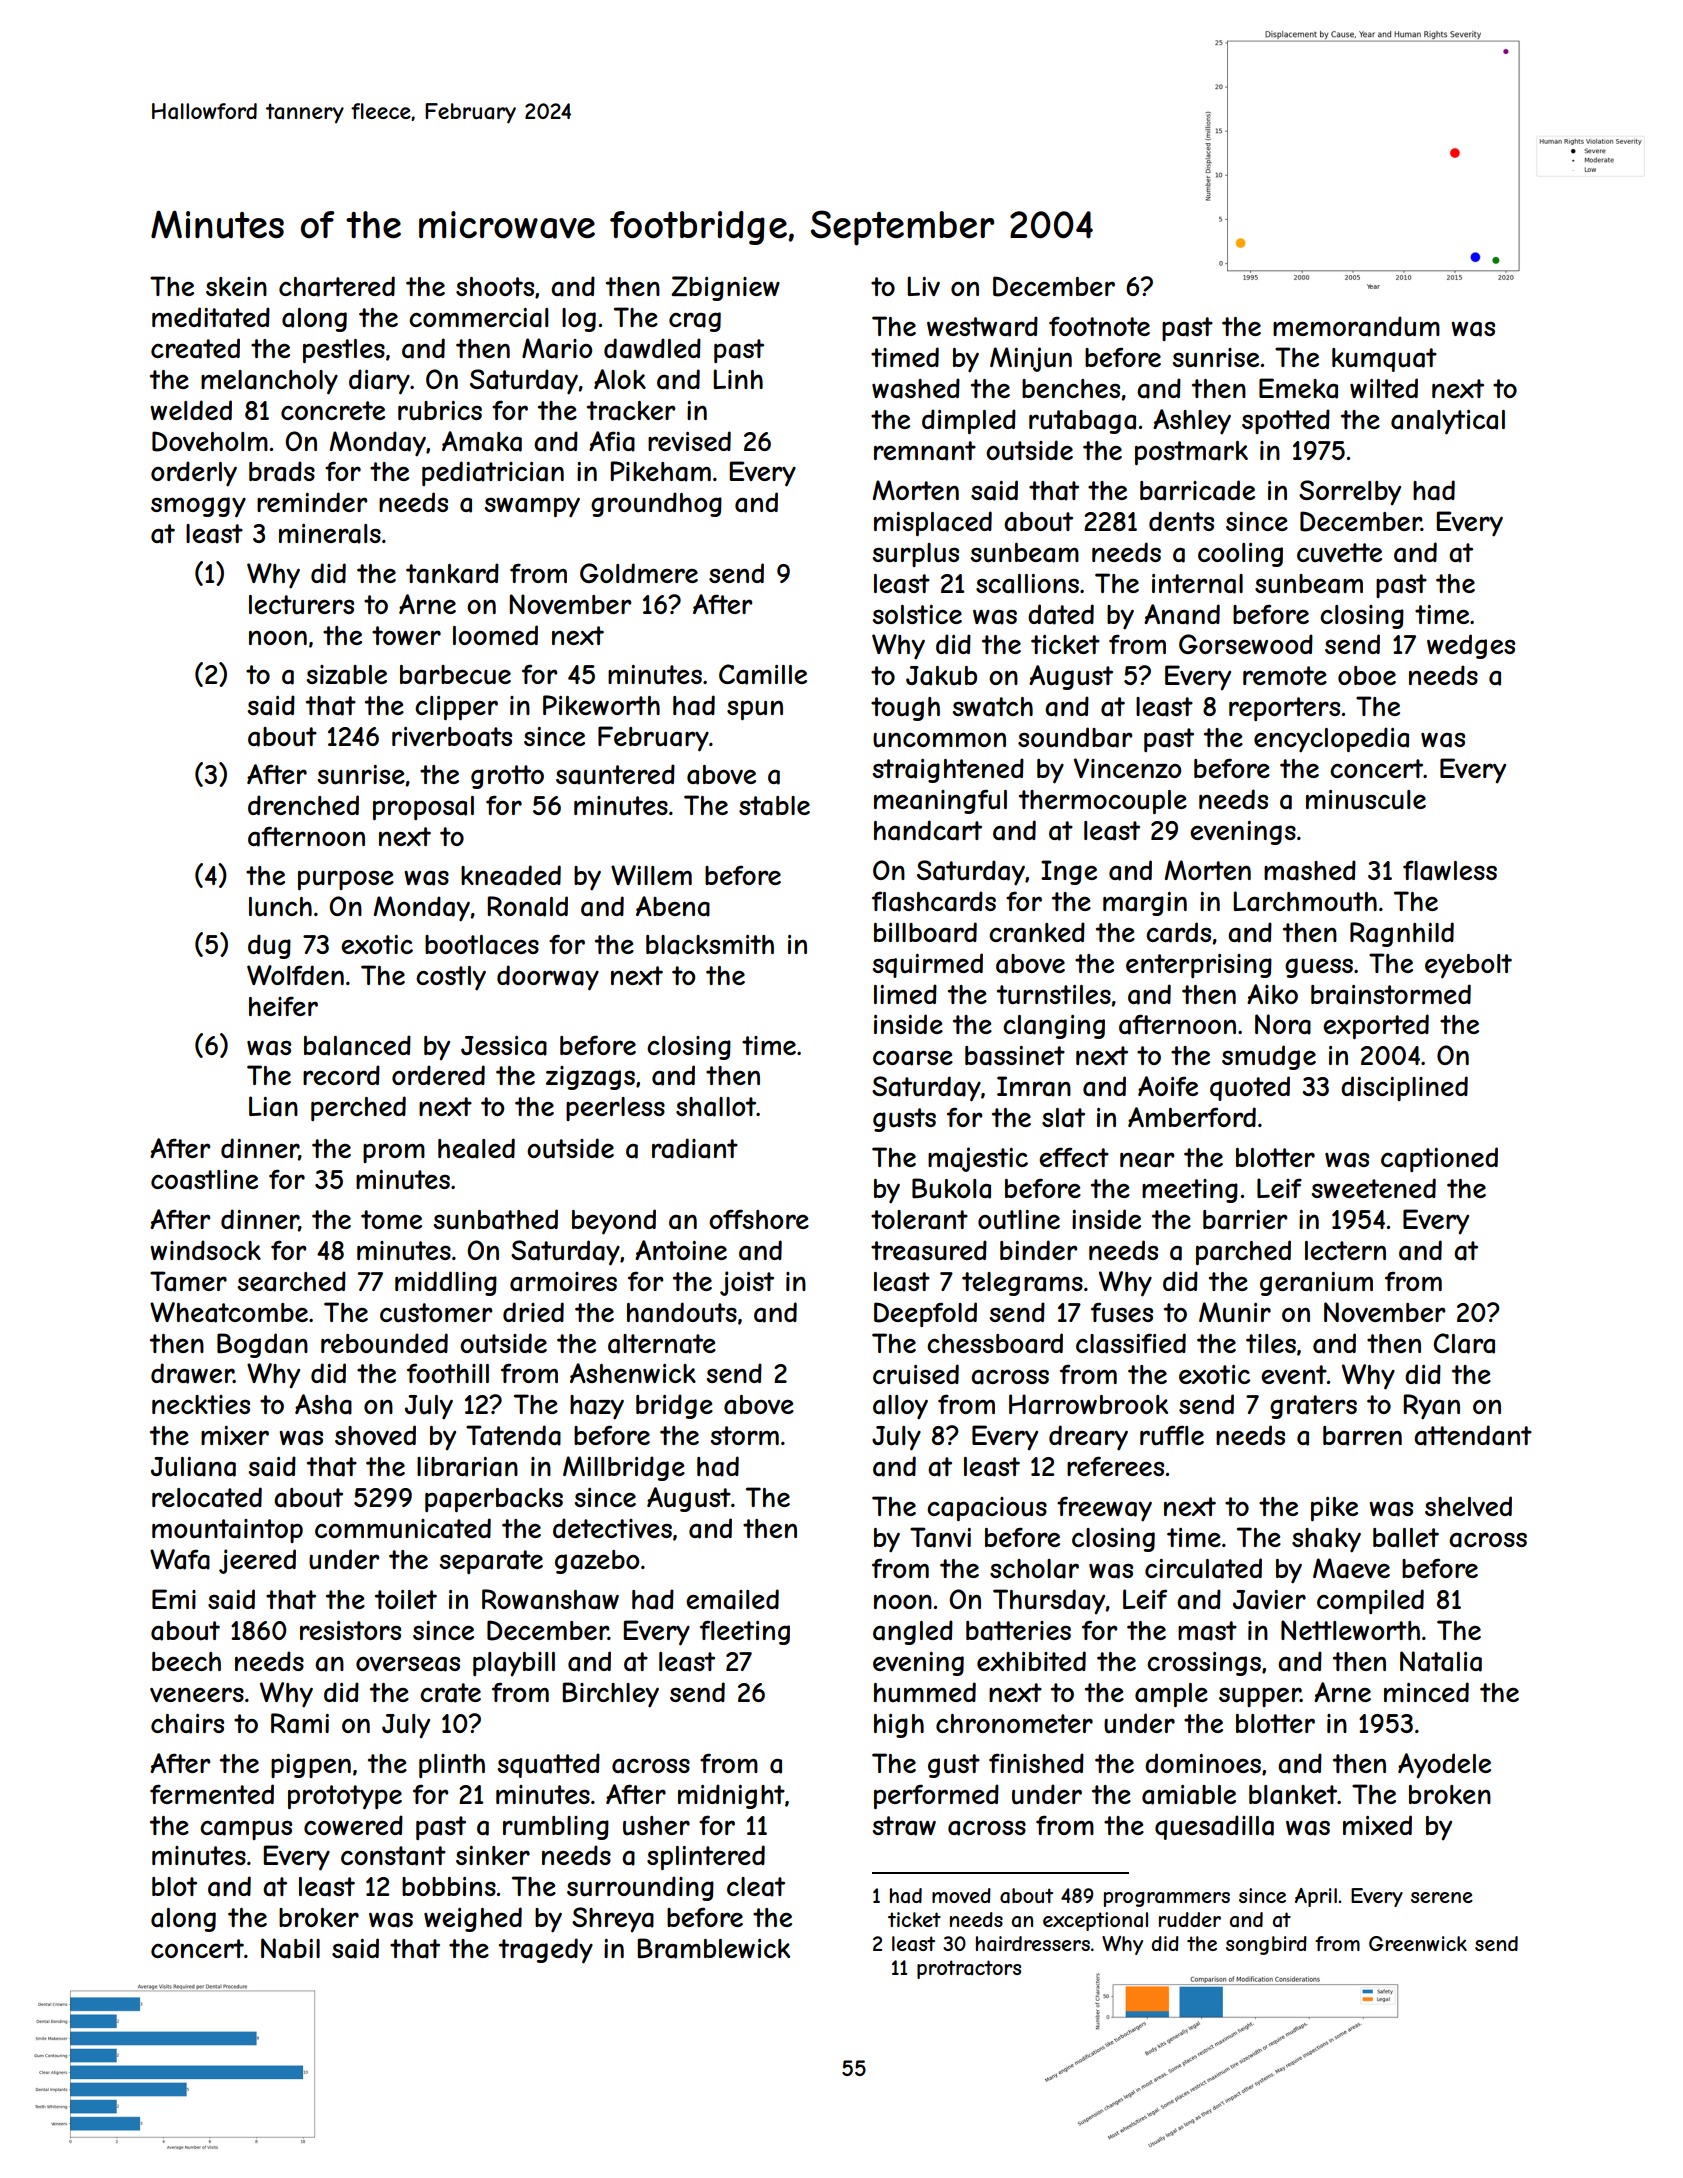  What do you see at coordinates (1468, 966) in the image?
I see `eyebolt` at bounding box center [1468, 966].
